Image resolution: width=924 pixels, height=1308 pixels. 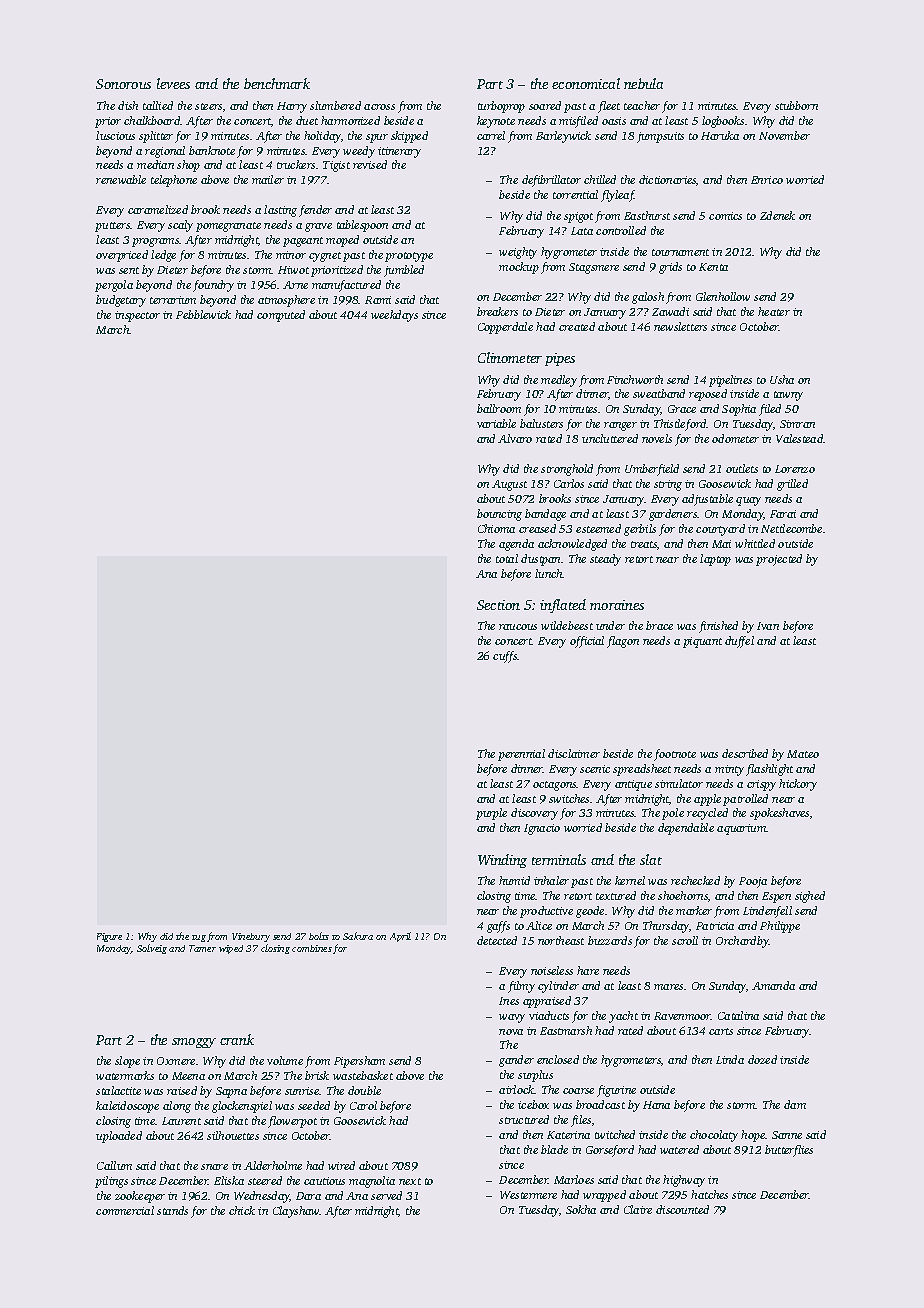 What do you see at coordinates (789, 1151) in the document?
I see `butterflies` at bounding box center [789, 1151].
